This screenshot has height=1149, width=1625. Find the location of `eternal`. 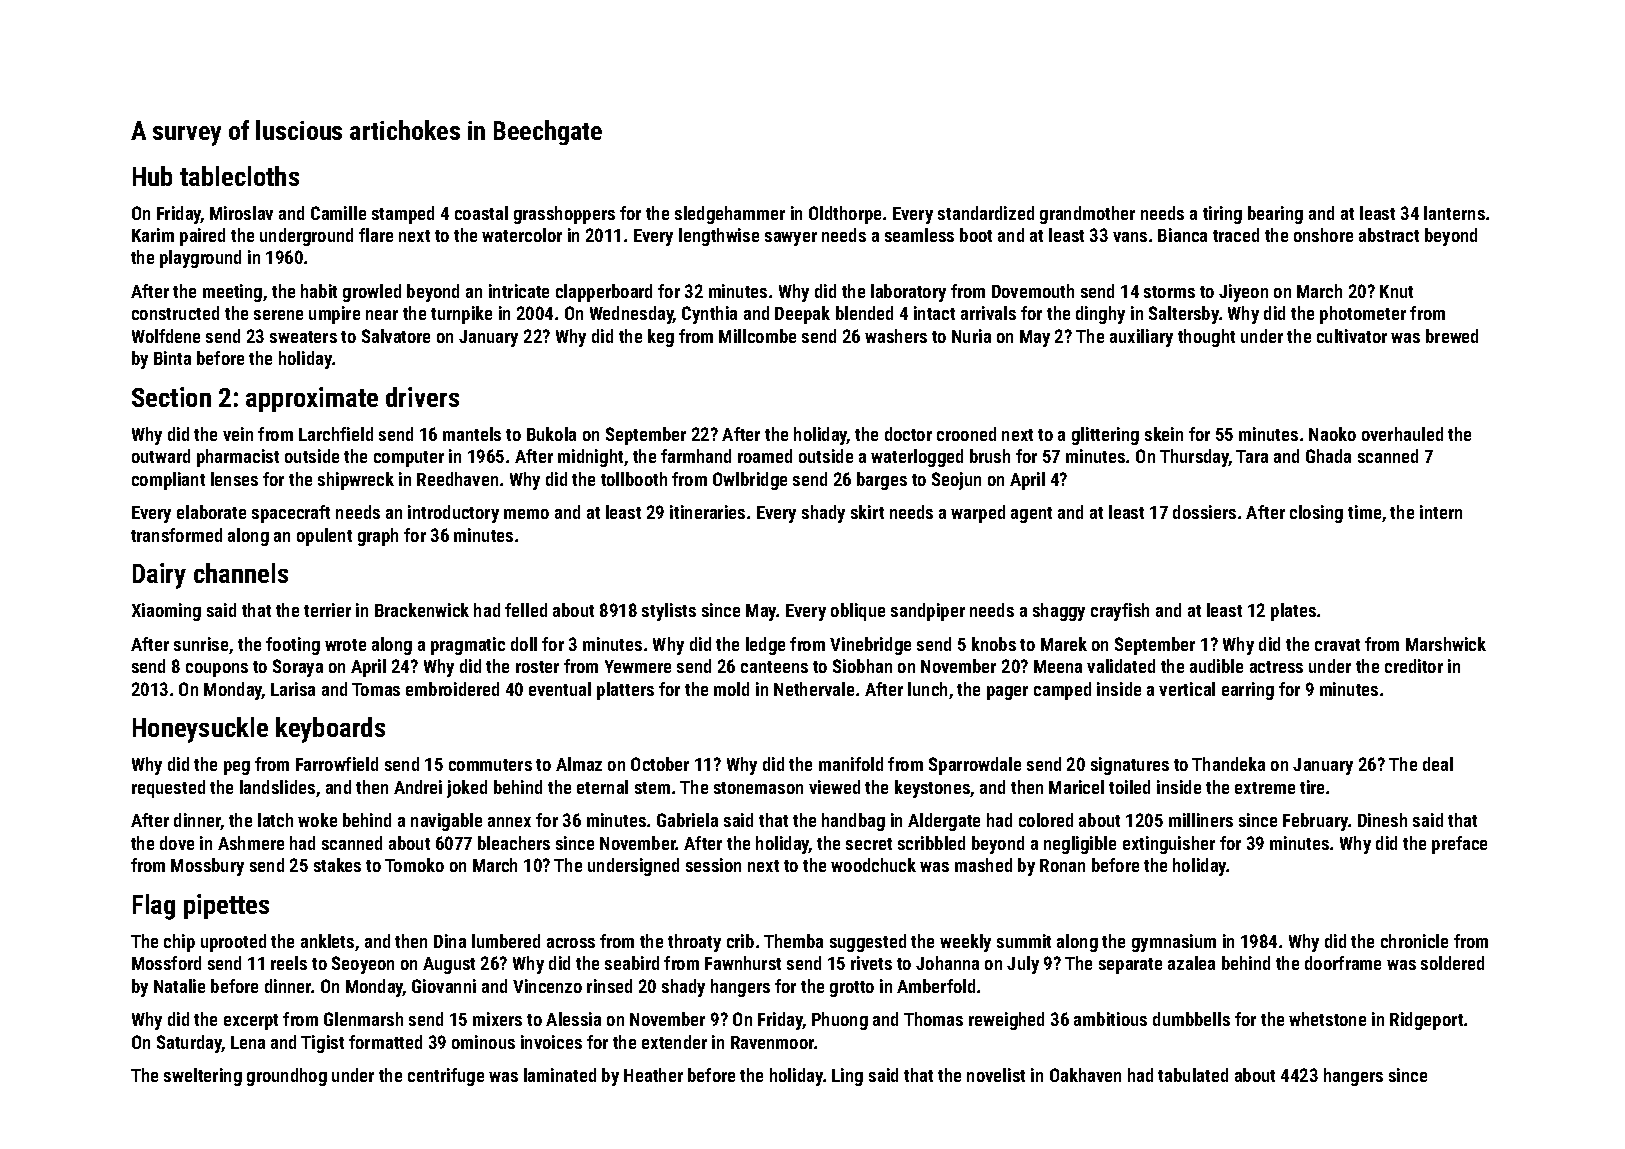

eternal is located at coordinates (602, 787).
